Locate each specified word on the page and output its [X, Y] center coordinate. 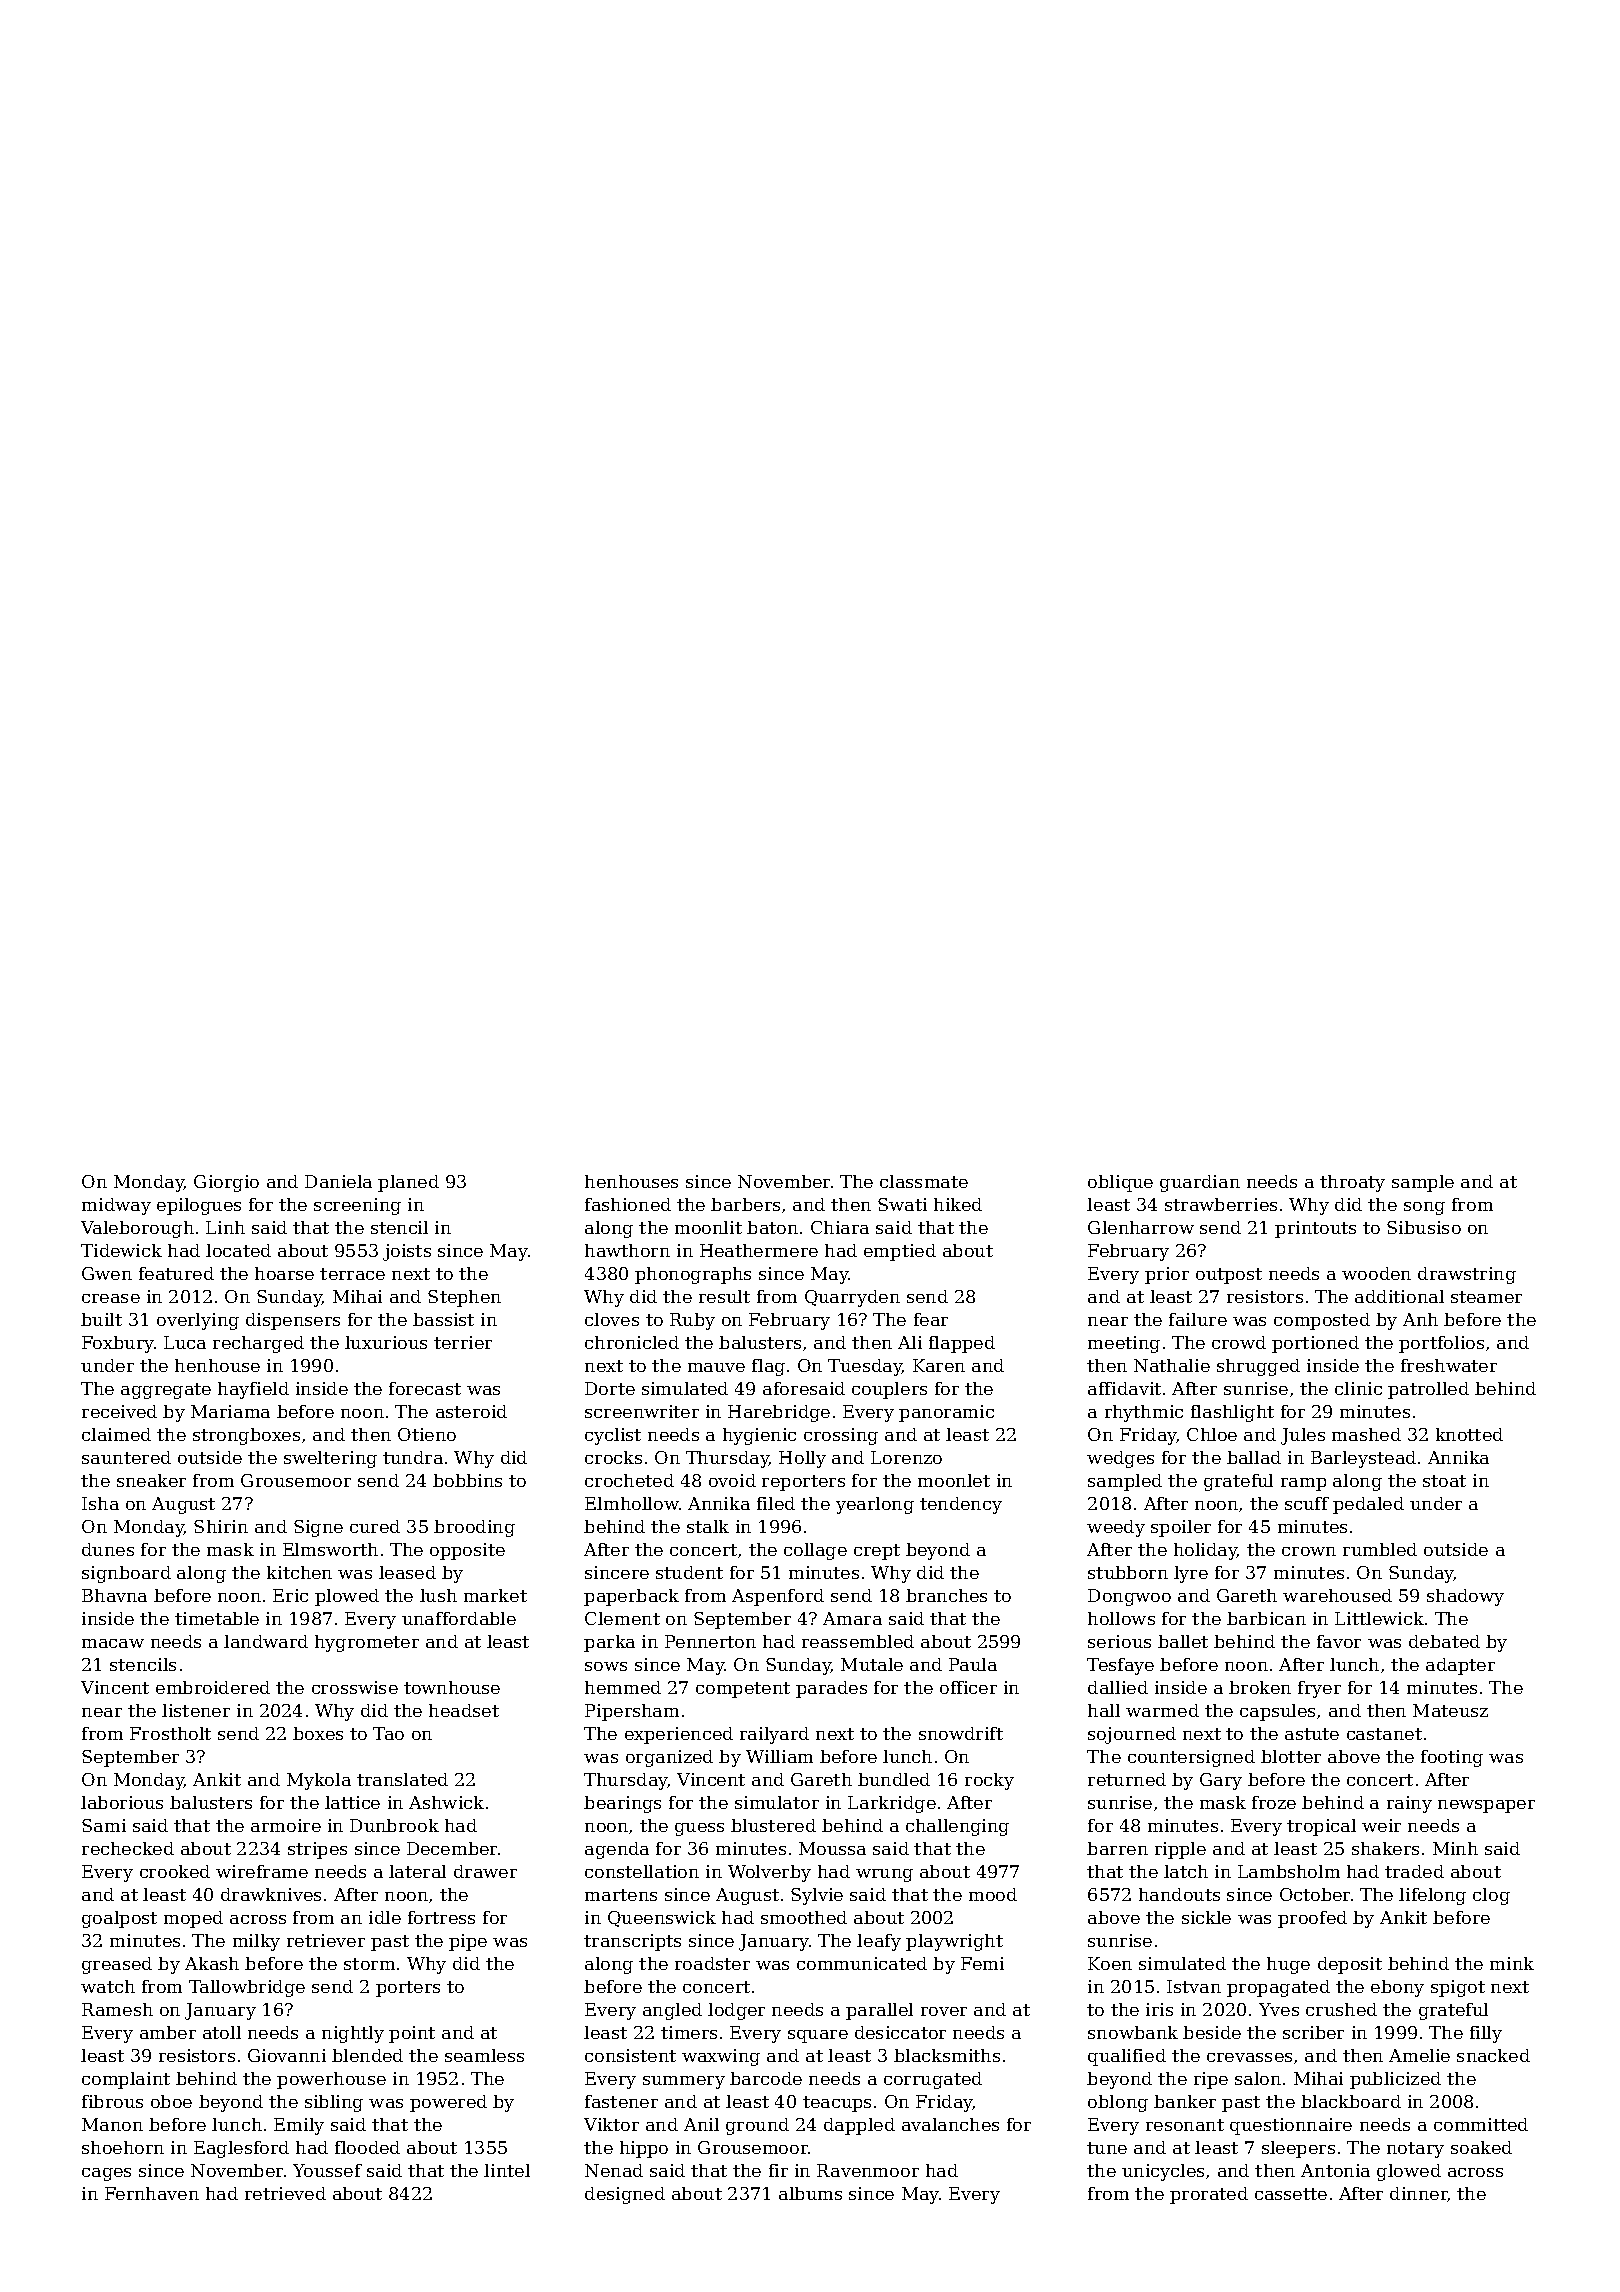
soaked [1481, 2147]
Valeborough [137, 1229]
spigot [1458, 1988]
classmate [924, 1181]
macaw [113, 1643]
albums [810, 2193]
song [1424, 1208]
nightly [353, 2034]
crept [877, 1552]
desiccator [900, 2032]
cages [106, 2174]
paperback [631, 1597]
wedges [1120, 1459]
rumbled [1380, 1549]
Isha [100, 1503]
